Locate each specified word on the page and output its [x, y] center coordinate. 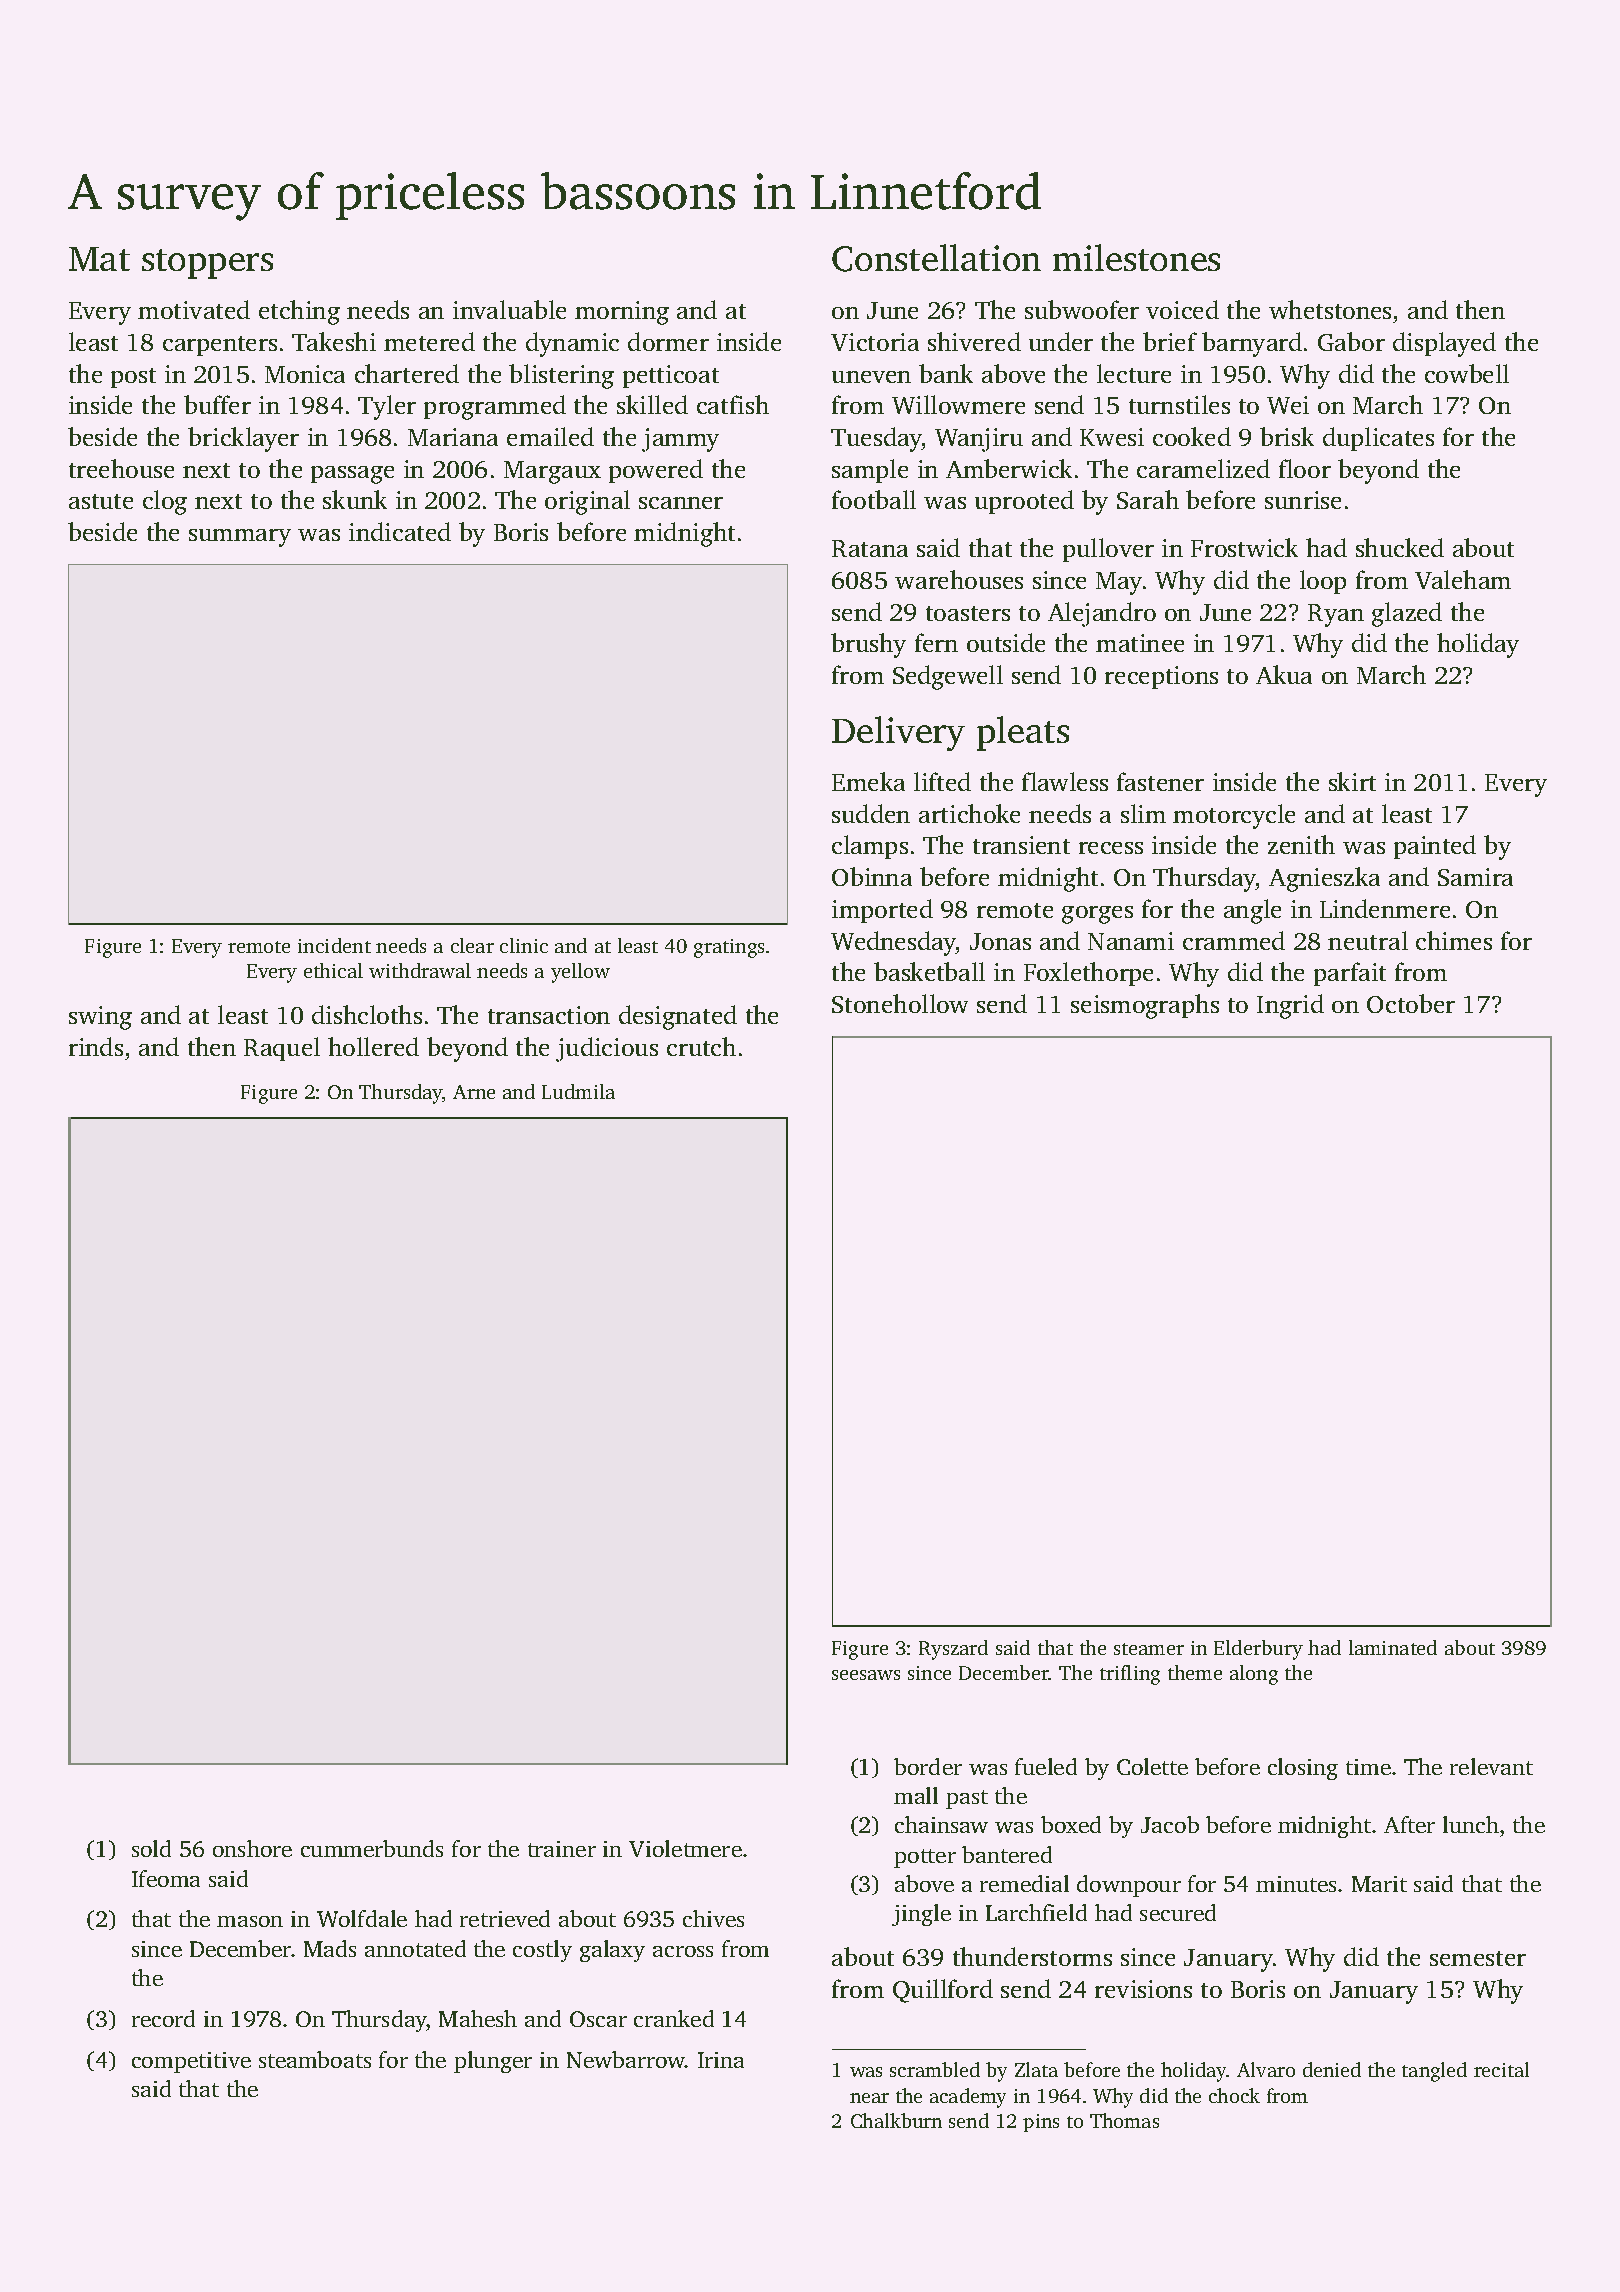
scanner [681, 503]
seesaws [866, 1675]
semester [1478, 1958]
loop [1323, 582]
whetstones [1330, 309]
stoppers [207, 264]
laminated [1393, 1647]
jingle [921, 1915]
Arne [474, 1092]
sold [151, 1848]
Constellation [936, 258]
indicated [400, 531]
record [163, 2018]
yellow [580, 973]
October [1411, 1003]
